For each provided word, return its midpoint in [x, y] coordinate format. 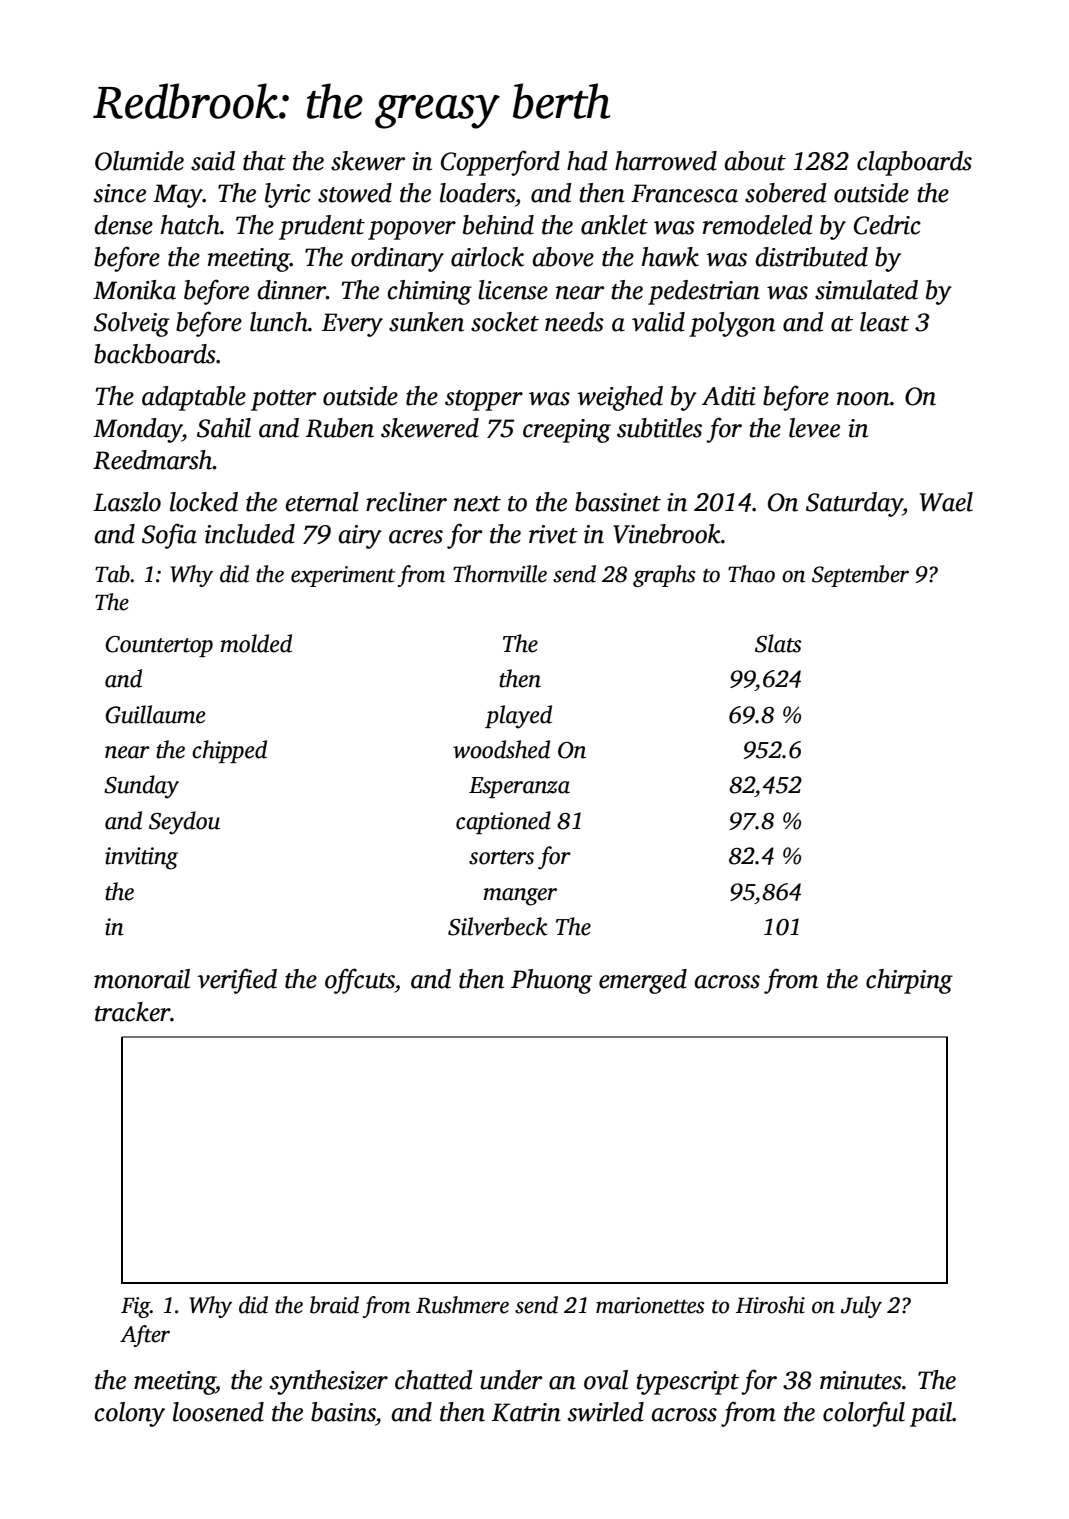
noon [863, 399]
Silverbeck [498, 926]
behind [498, 225]
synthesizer [329, 1382]
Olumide [139, 161]
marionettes [650, 1305]
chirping [909, 981]
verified [237, 981]
